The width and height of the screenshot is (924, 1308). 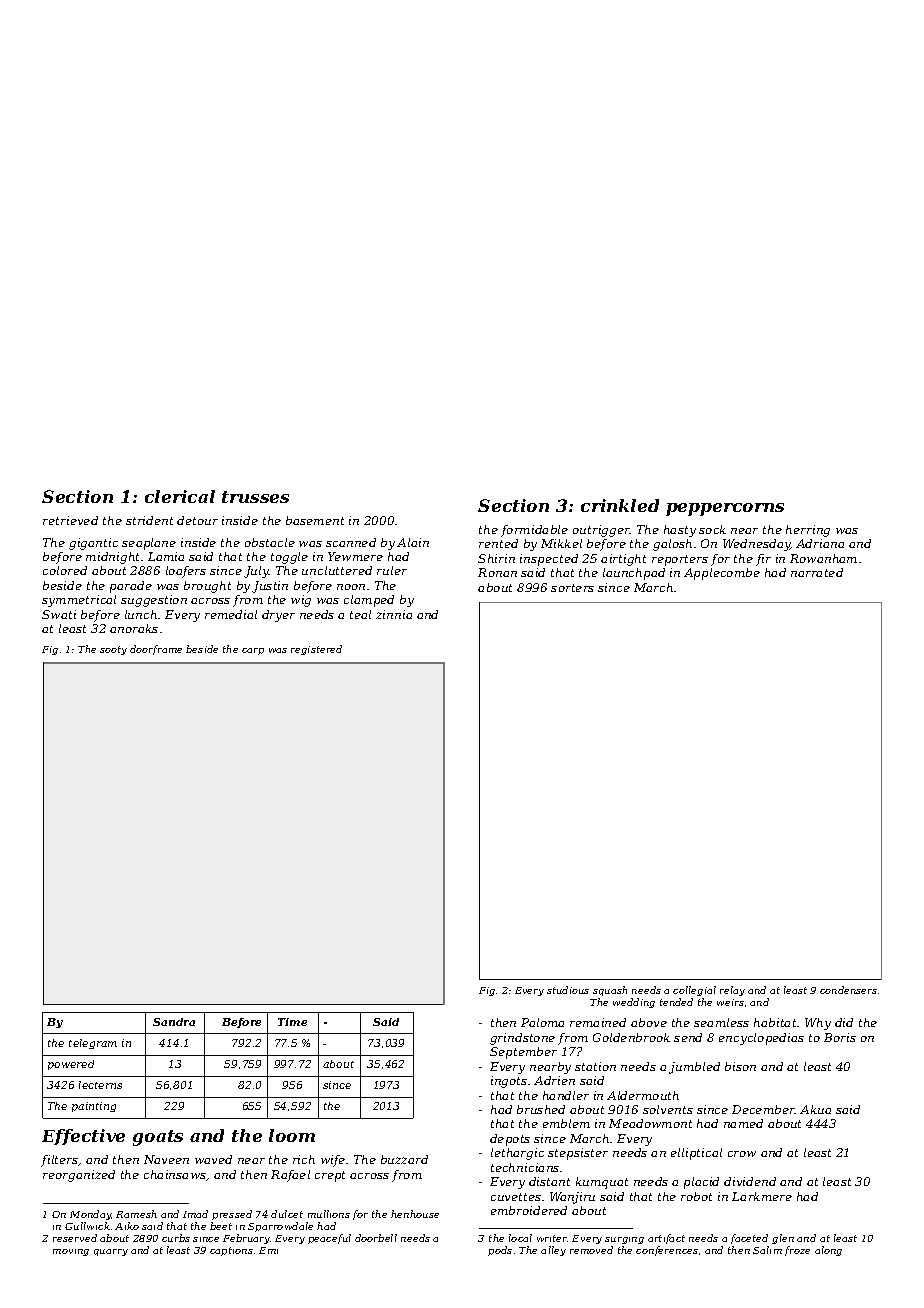 What do you see at coordinates (113, 650) in the screenshot?
I see `sooty` at bounding box center [113, 650].
